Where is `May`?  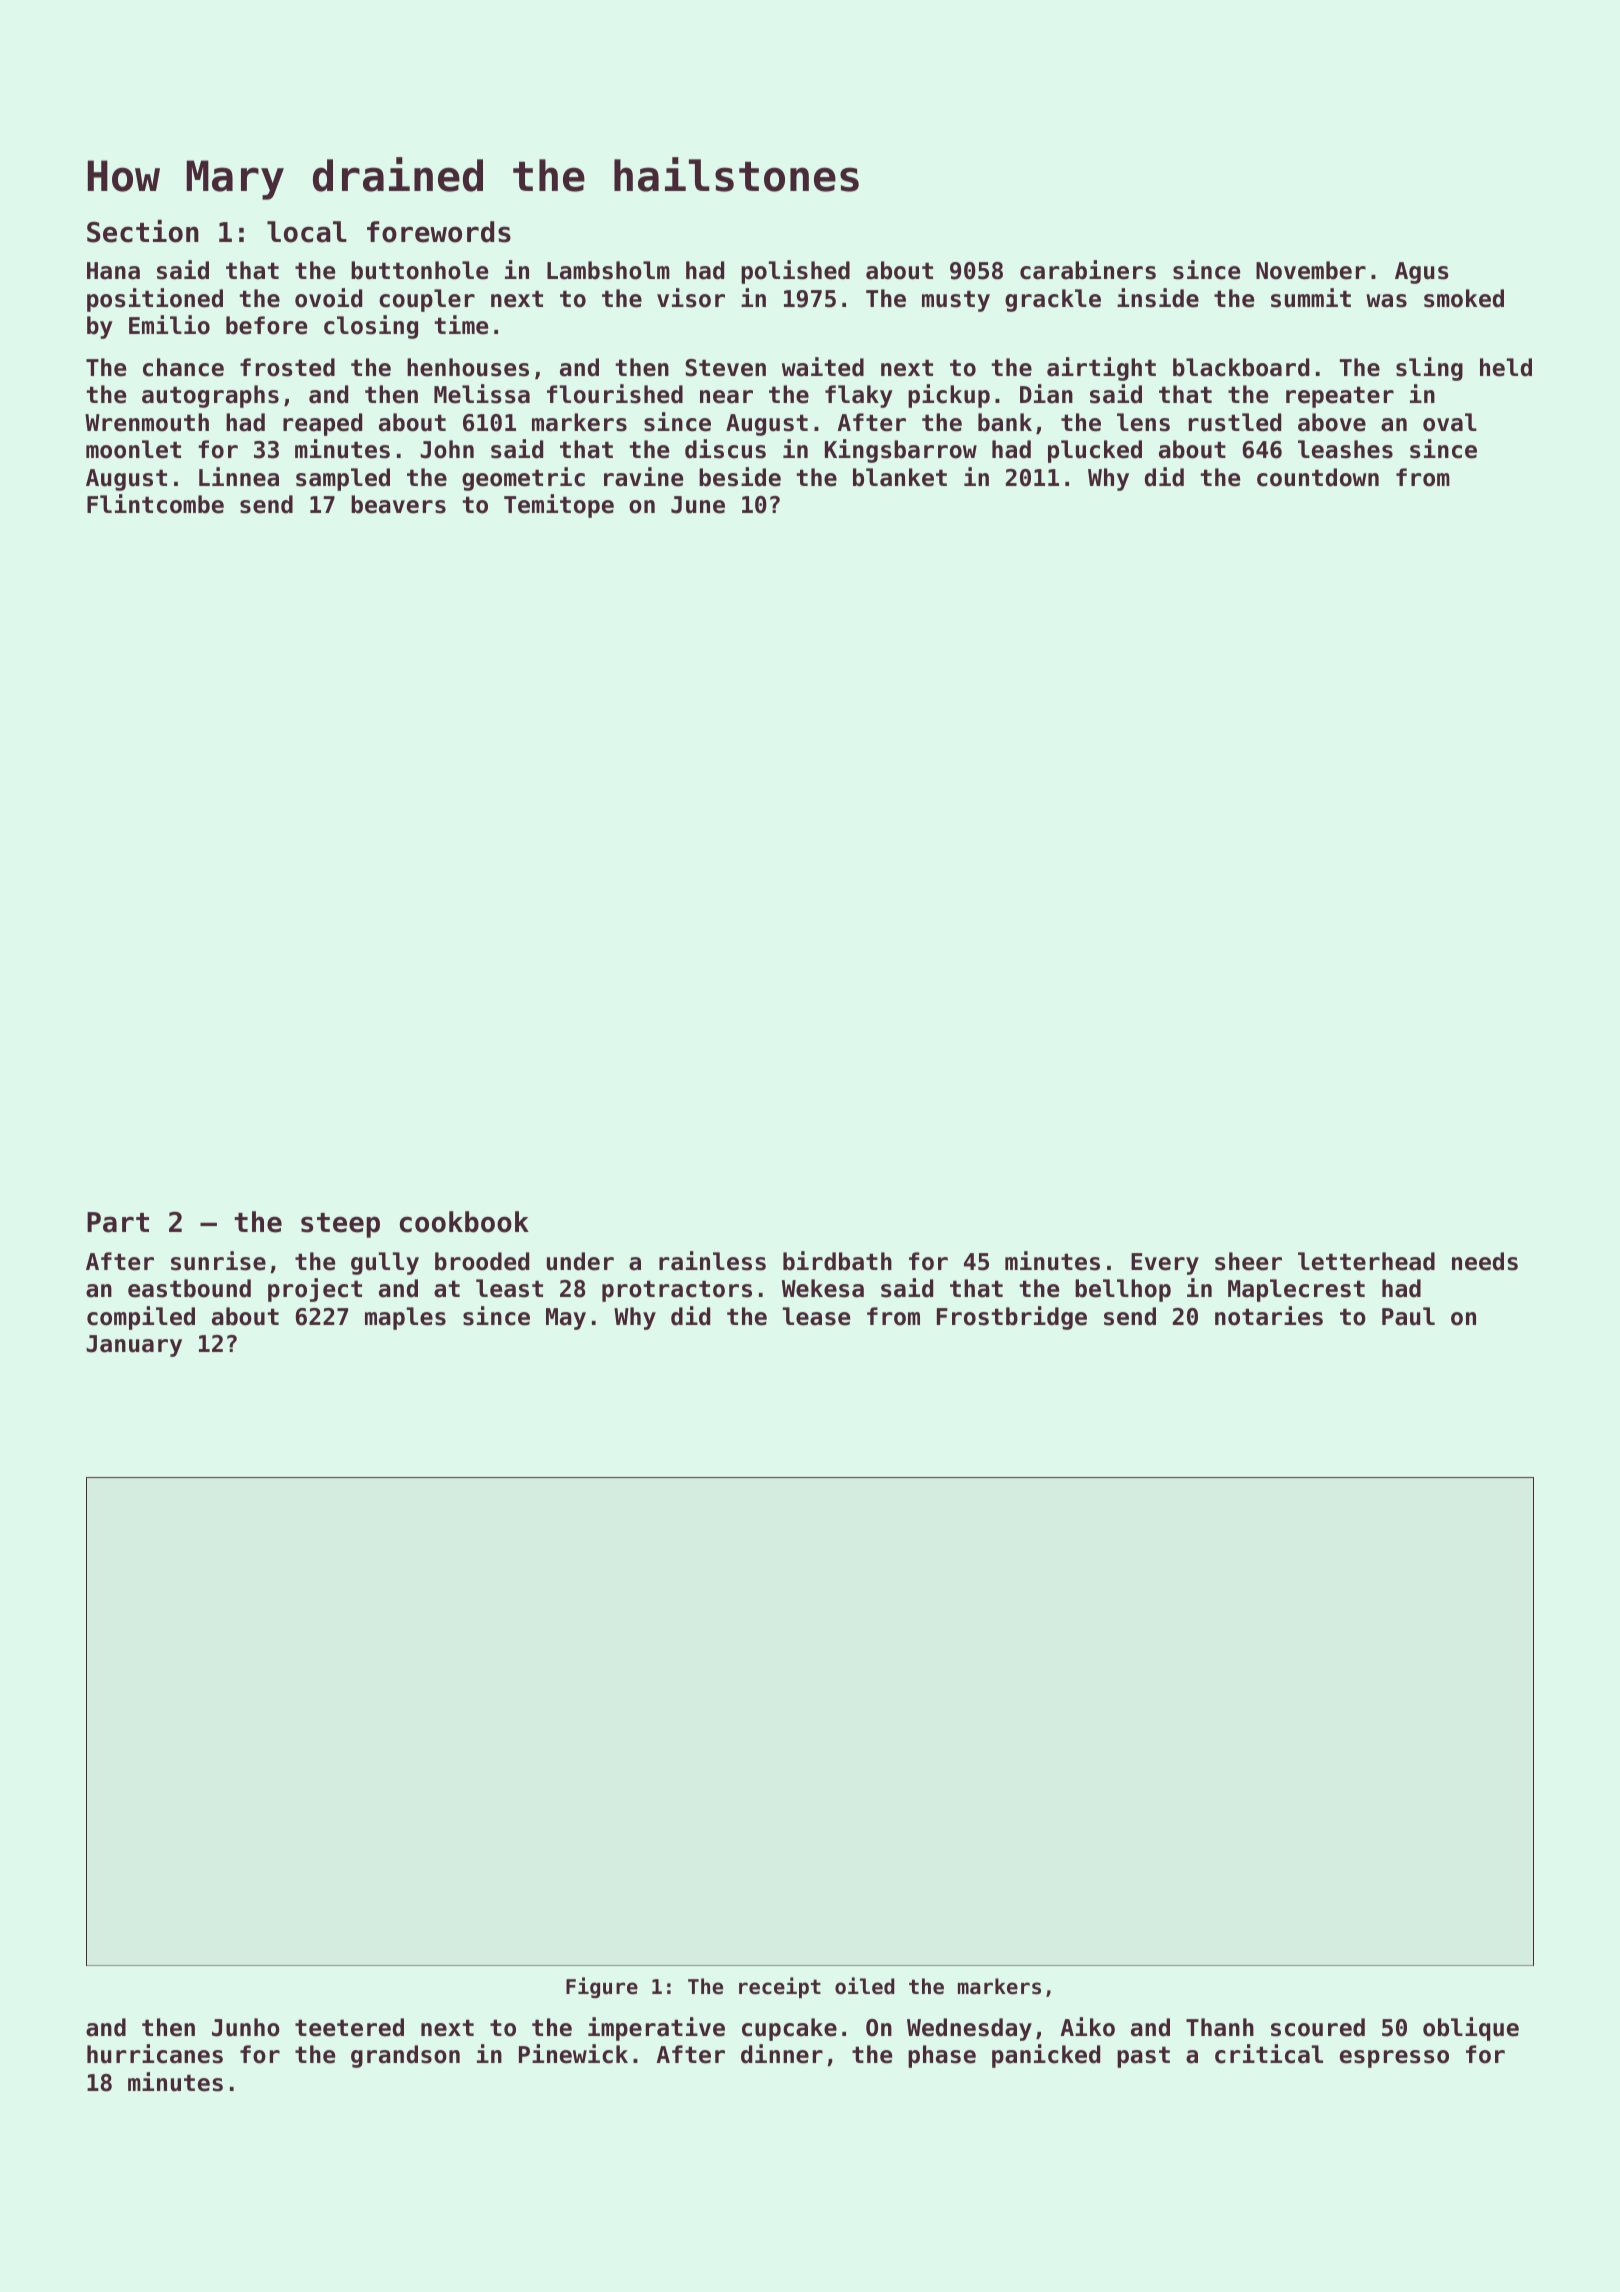 May is located at coordinates (566, 1319).
